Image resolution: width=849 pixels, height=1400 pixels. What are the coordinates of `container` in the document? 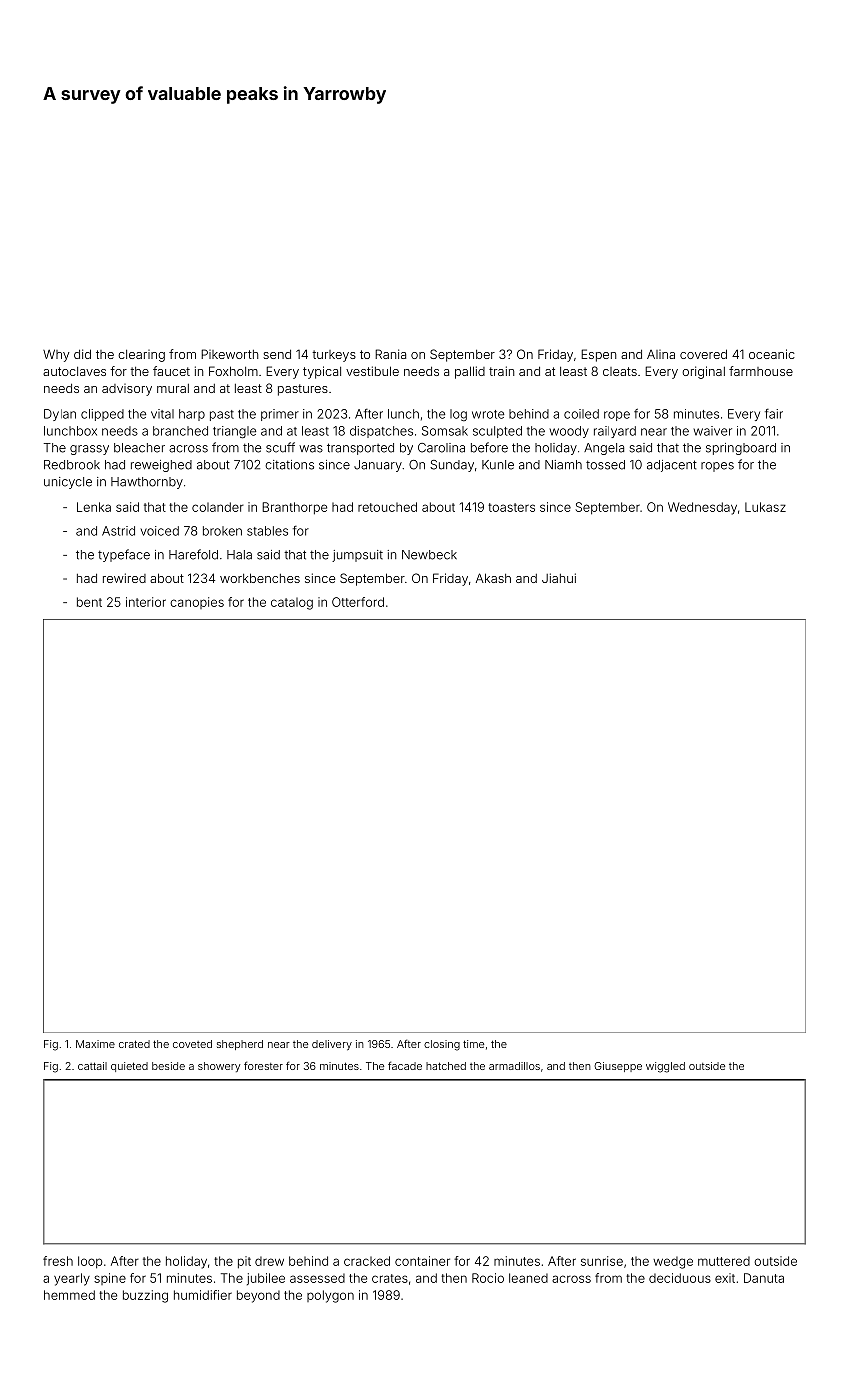 It's located at (422, 1261).
